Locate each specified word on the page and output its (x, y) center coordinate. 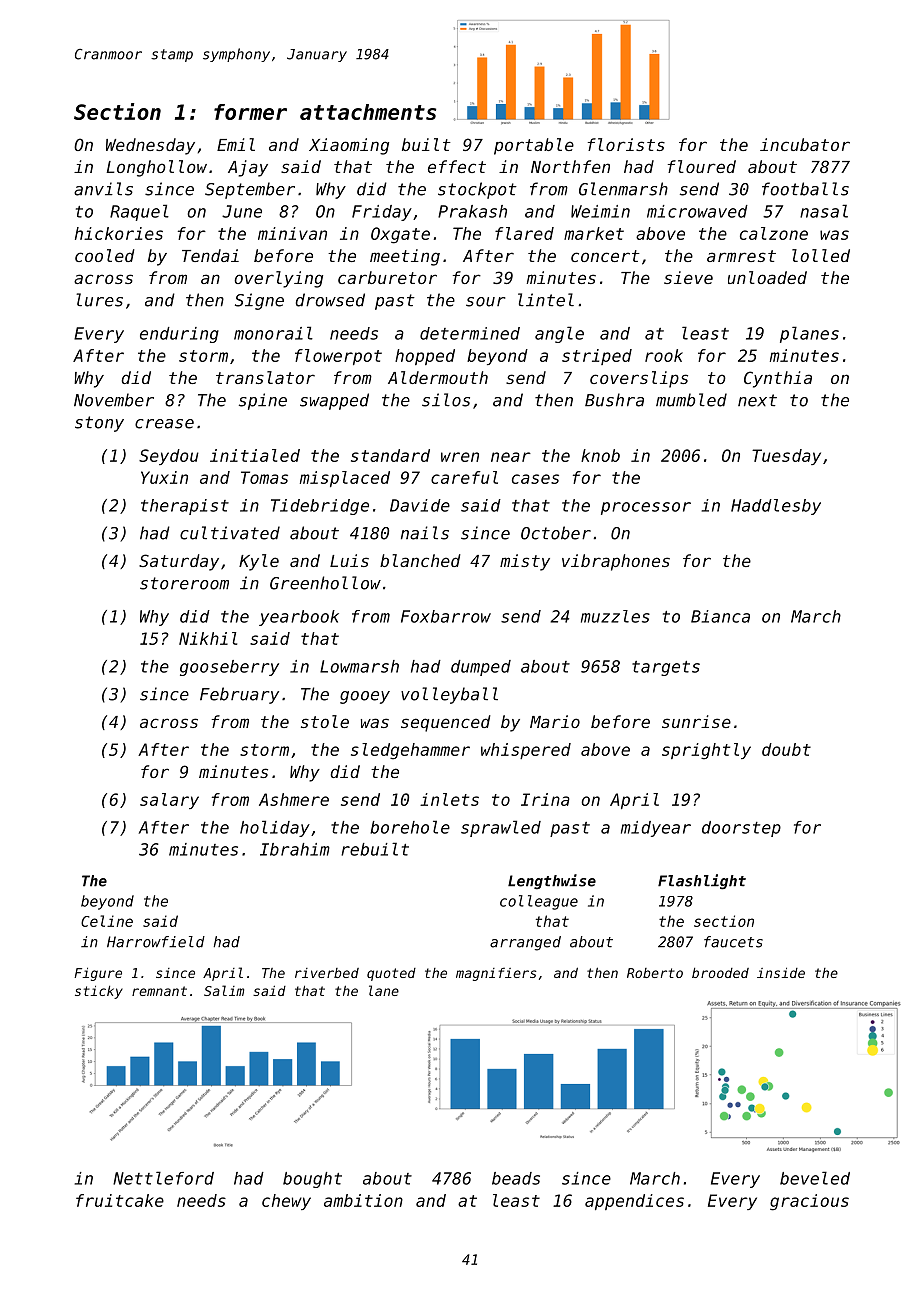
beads (516, 1178)
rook (664, 355)
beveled (815, 1178)
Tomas (264, 477)
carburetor (387, 277)
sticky (99, 992)
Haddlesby (776, 507)
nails (425, 533)
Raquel (139, 212)
